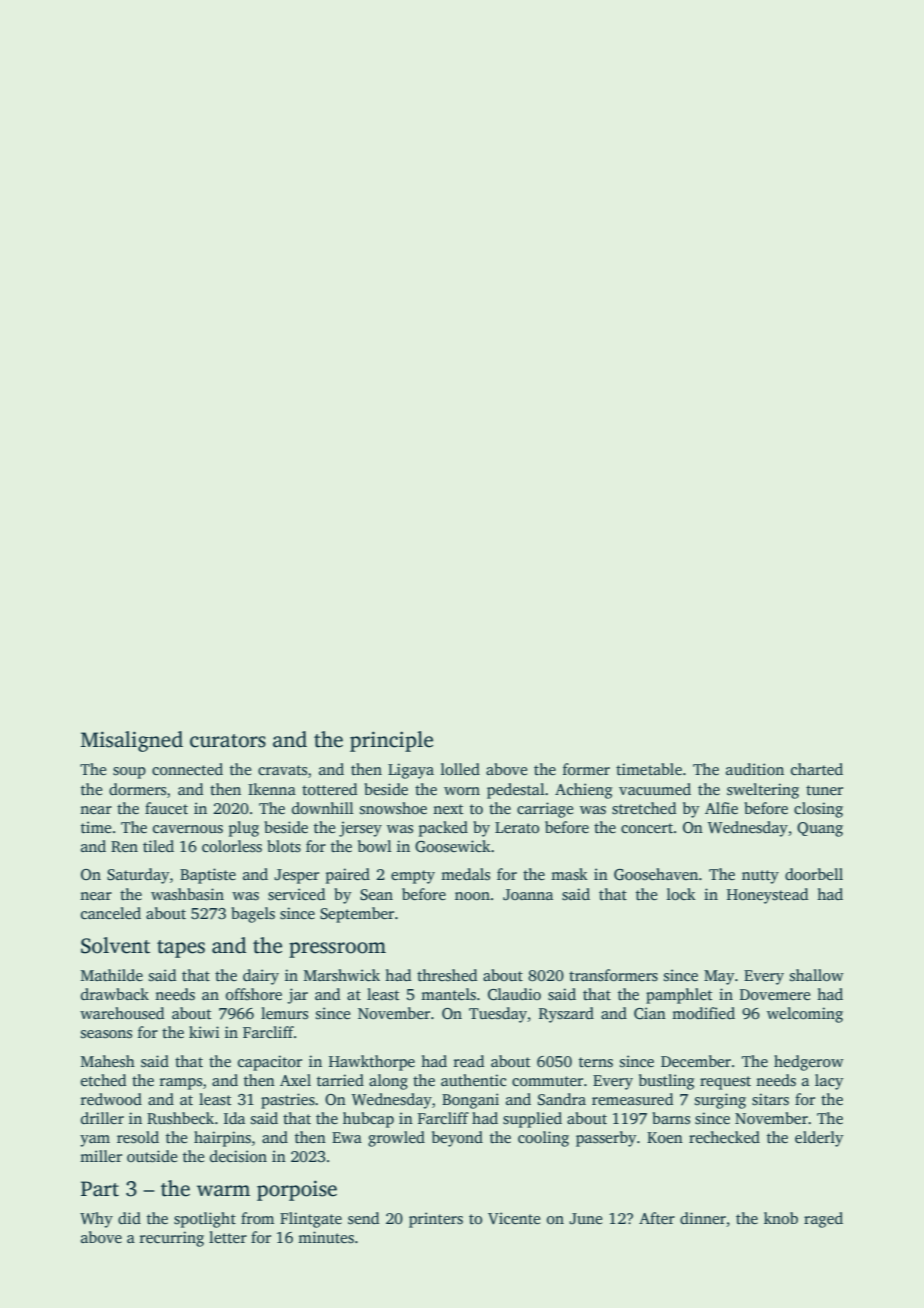 The image size is (924, 1308). I want to click on minutes, so click(326, 1237).
